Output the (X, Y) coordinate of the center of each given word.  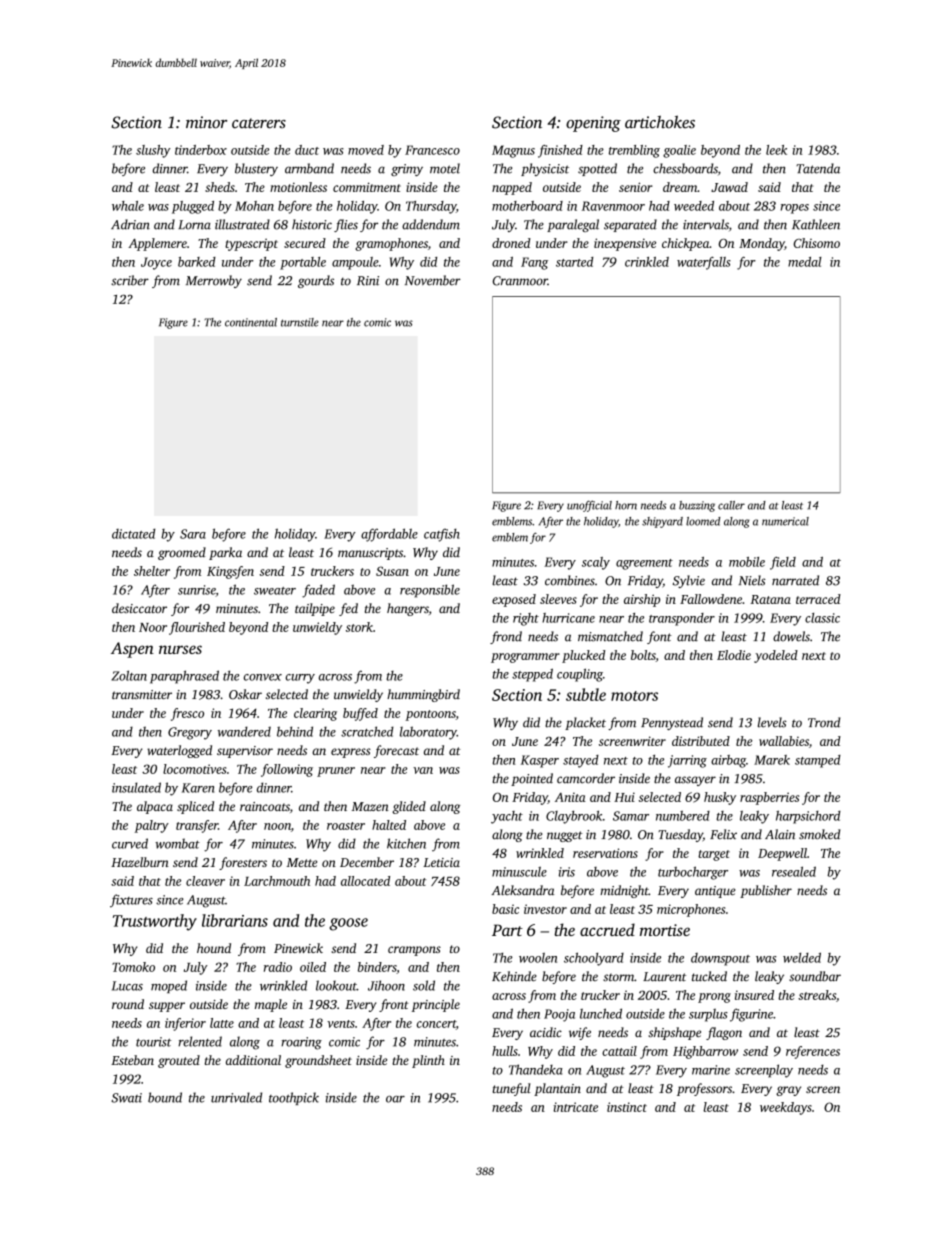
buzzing (697, 506)
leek (776, 150)
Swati (126, 1098)
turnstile (300, 322)
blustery (256, 169)
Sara (193, 534)
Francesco (432, 150)
